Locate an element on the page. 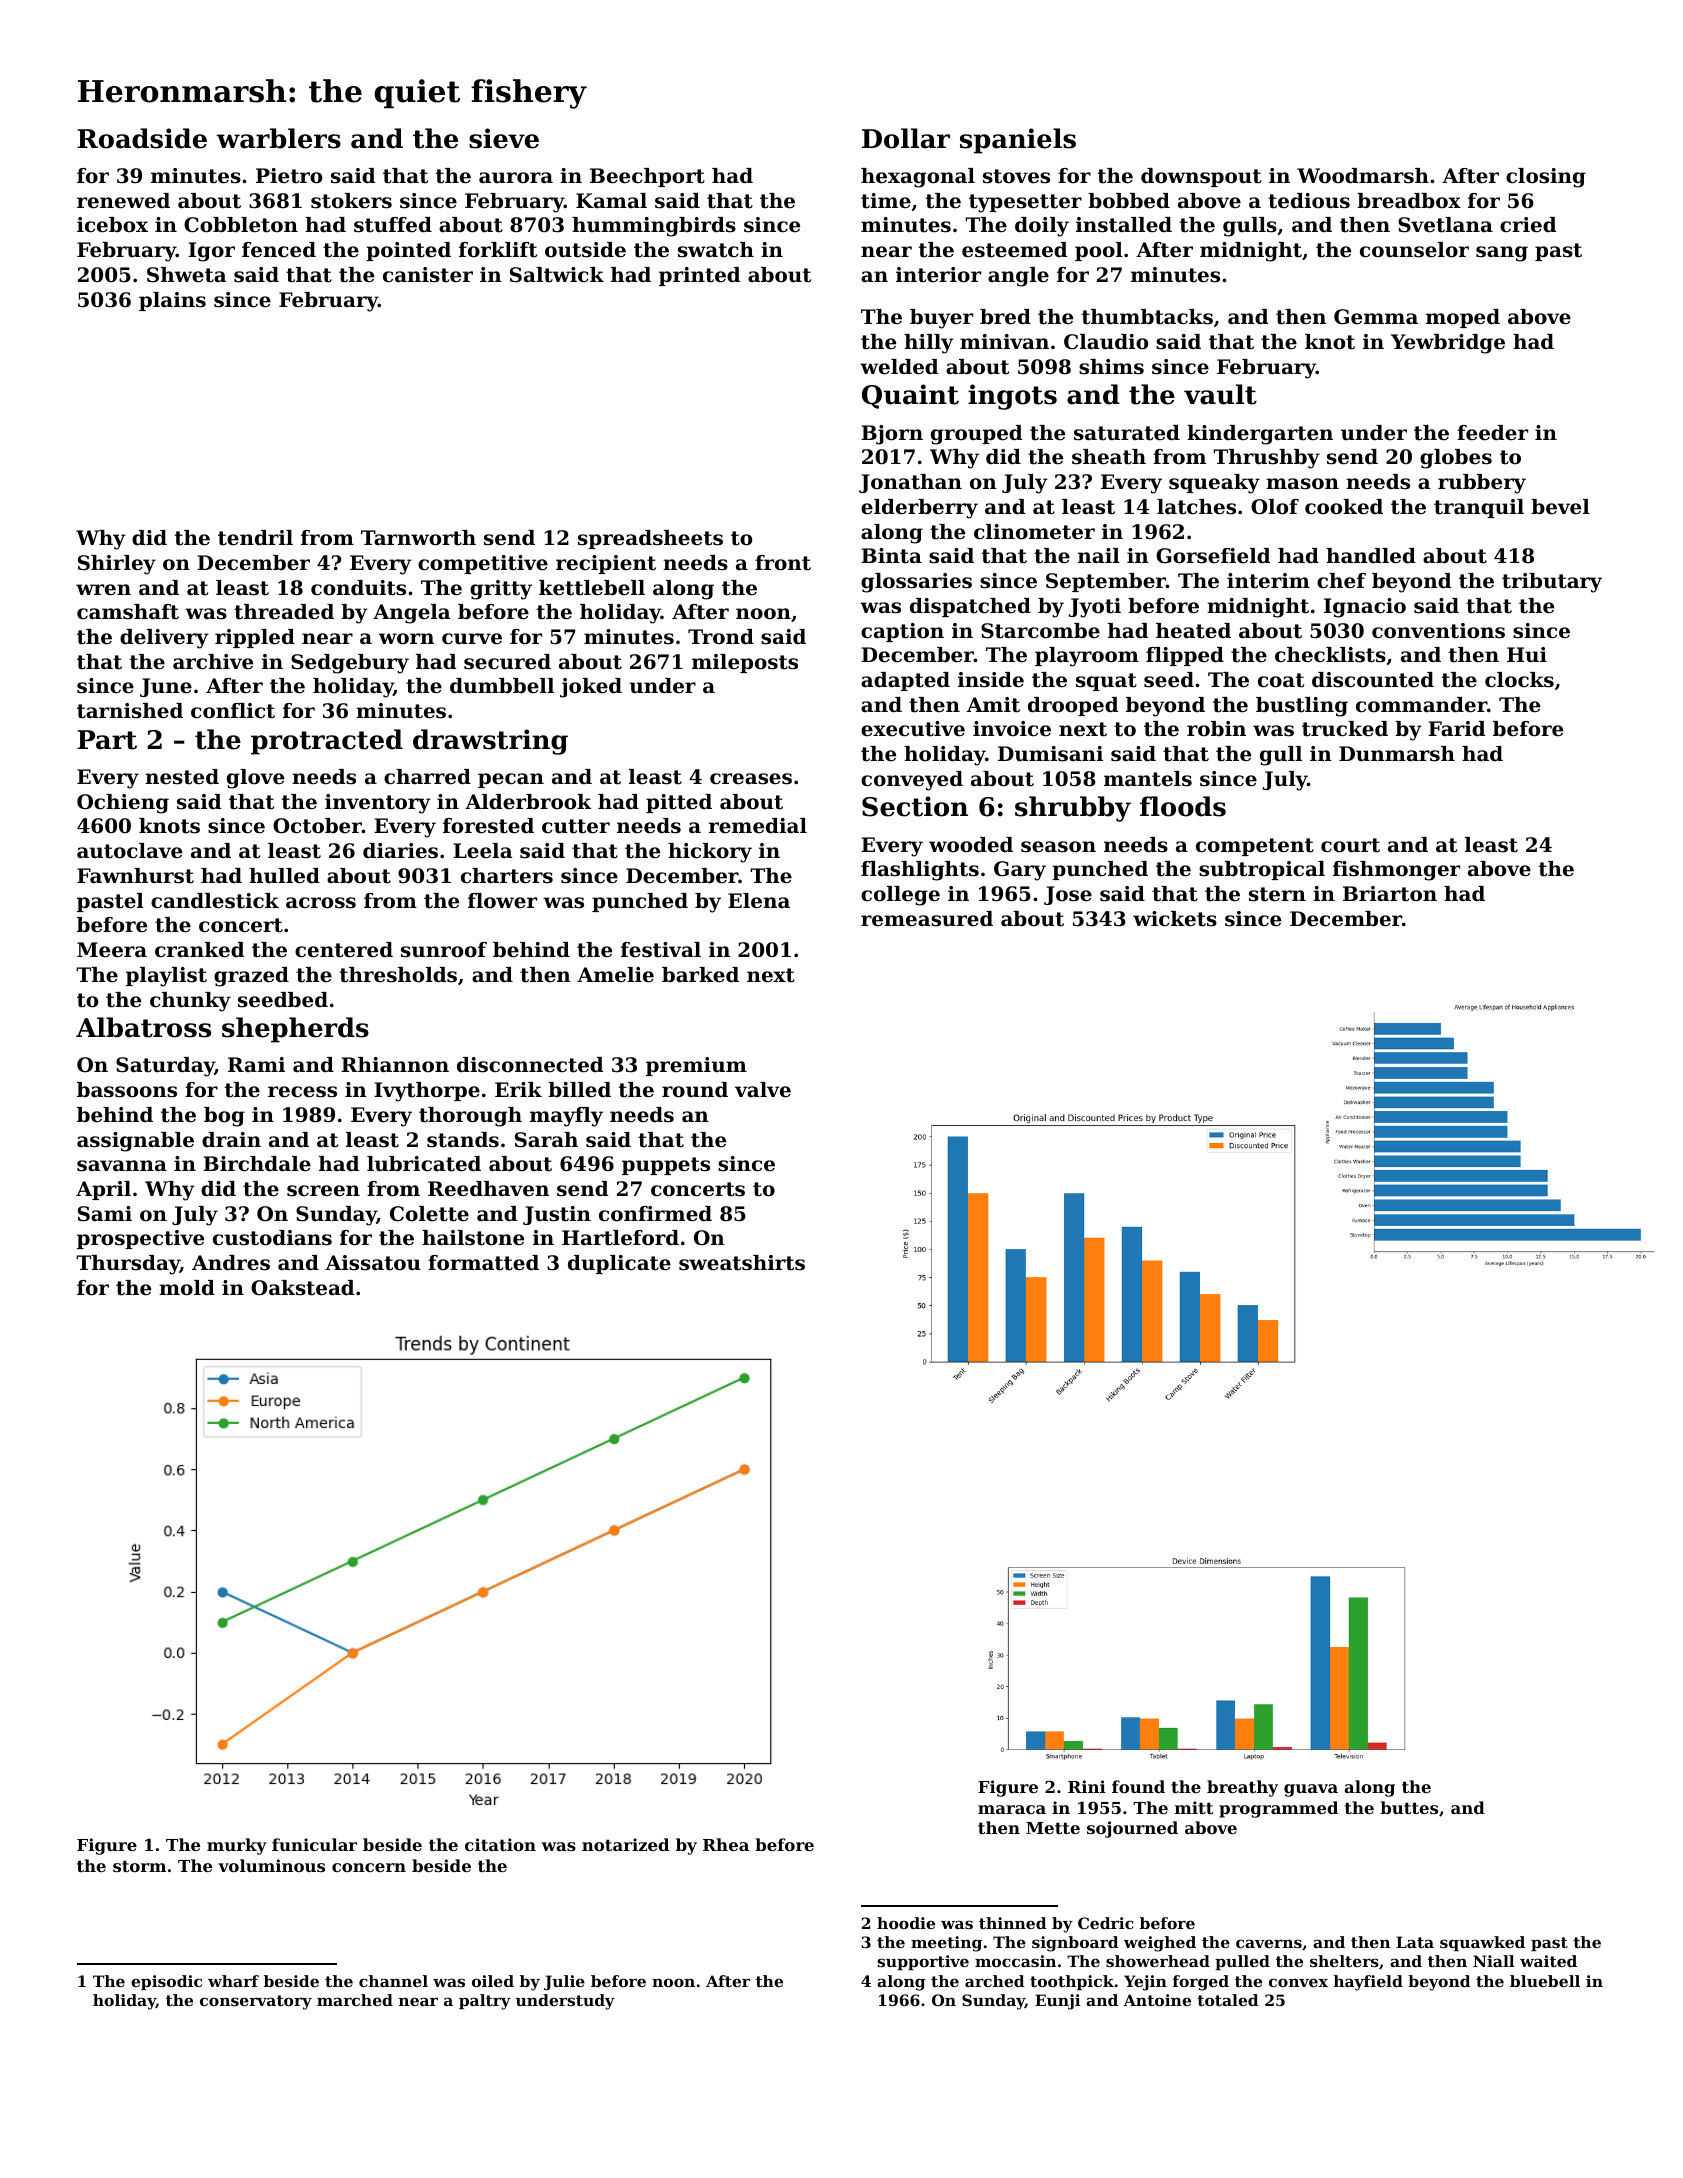 This image has height=2178, width=1683. spaniels is located at coordinates (1018, 141).
